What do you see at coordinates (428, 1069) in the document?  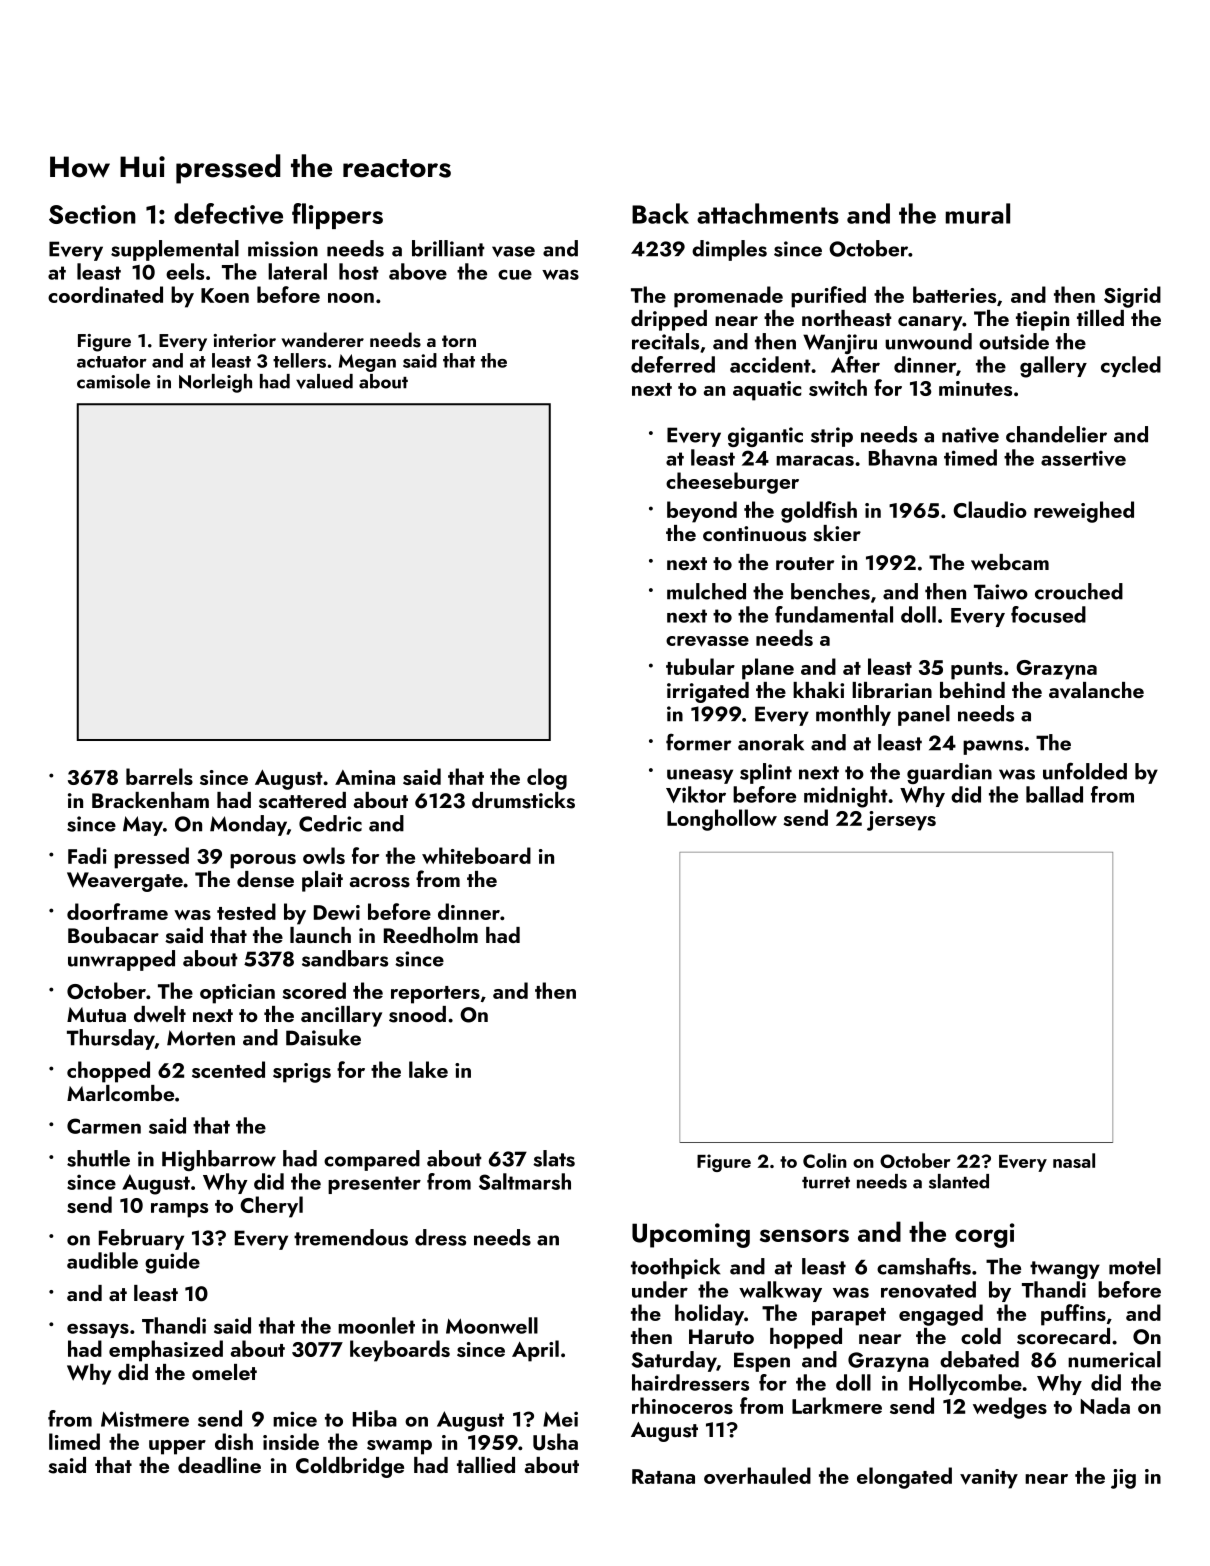 I see `lake` at bounding box center [428, 1069].
